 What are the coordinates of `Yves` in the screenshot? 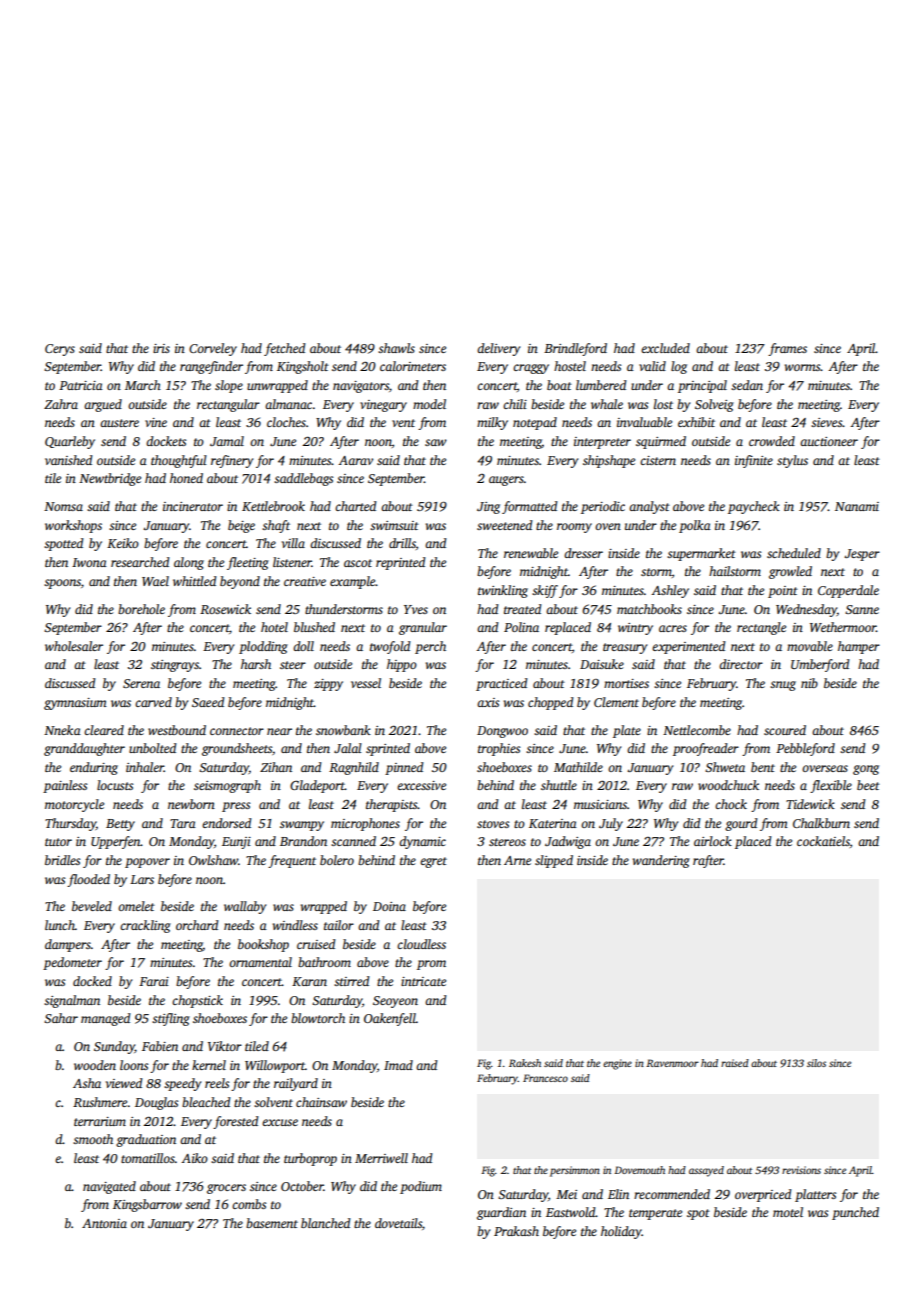 It's located at (416, 609).
